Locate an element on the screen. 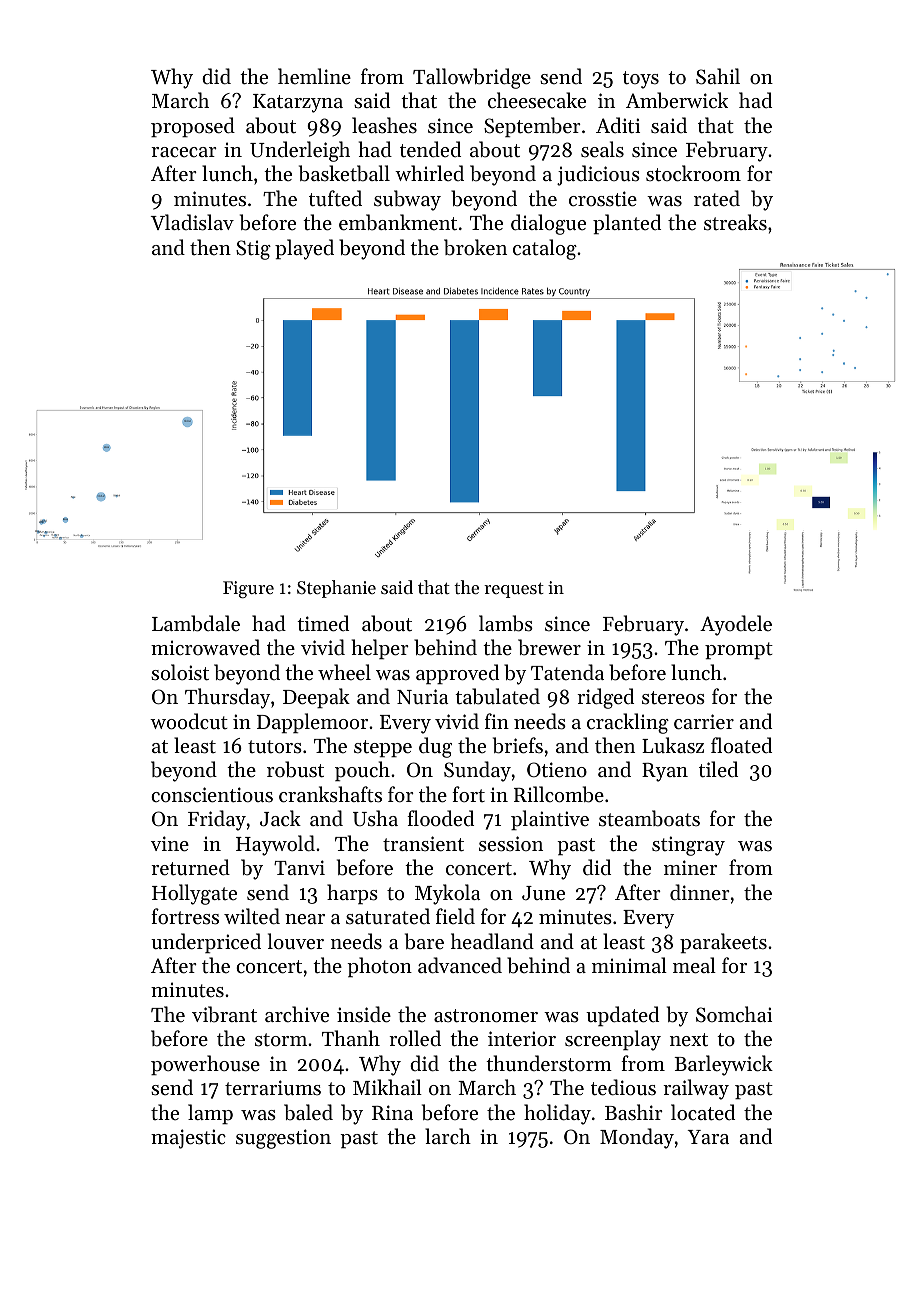 The height and width of the screenshot is (1311, 924). request is located at coordinates (514, 590).
